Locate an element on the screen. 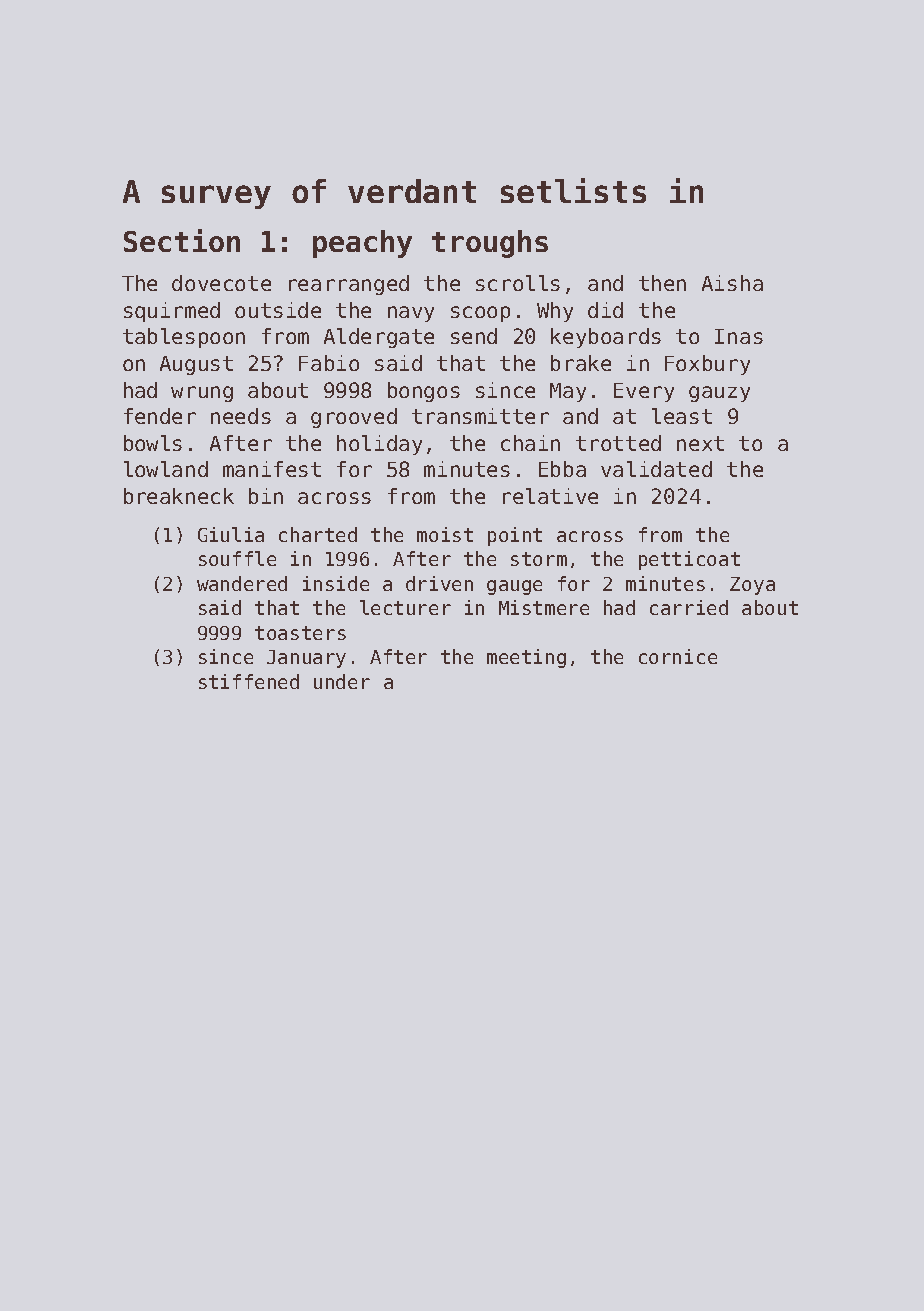 The width and height of the screenshot is (924, 1311). Aldergate is located at coordinates (379, 338).
